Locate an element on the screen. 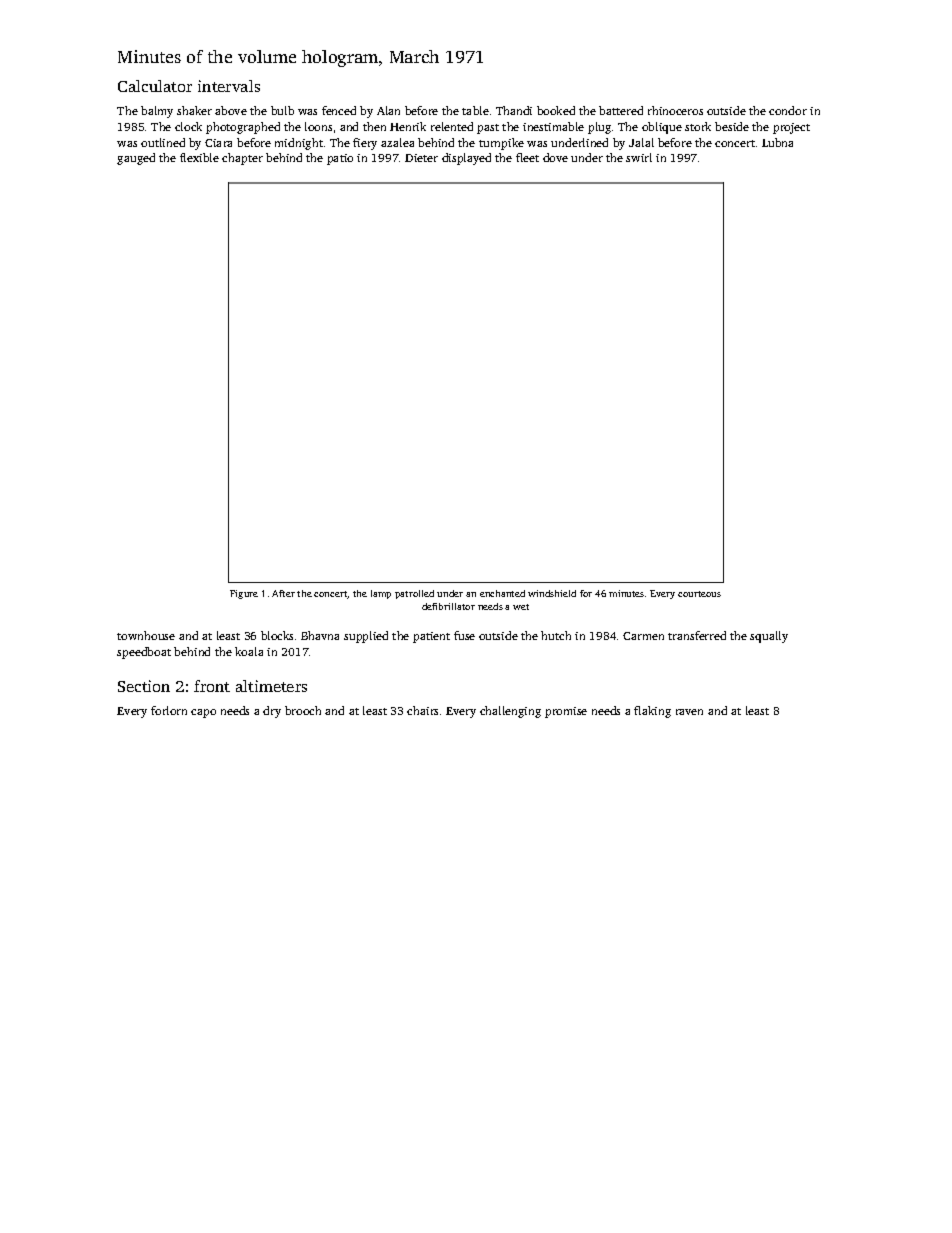 This screenshot has width=952, height=1233. swirl is located at coordinates (639, 157).
